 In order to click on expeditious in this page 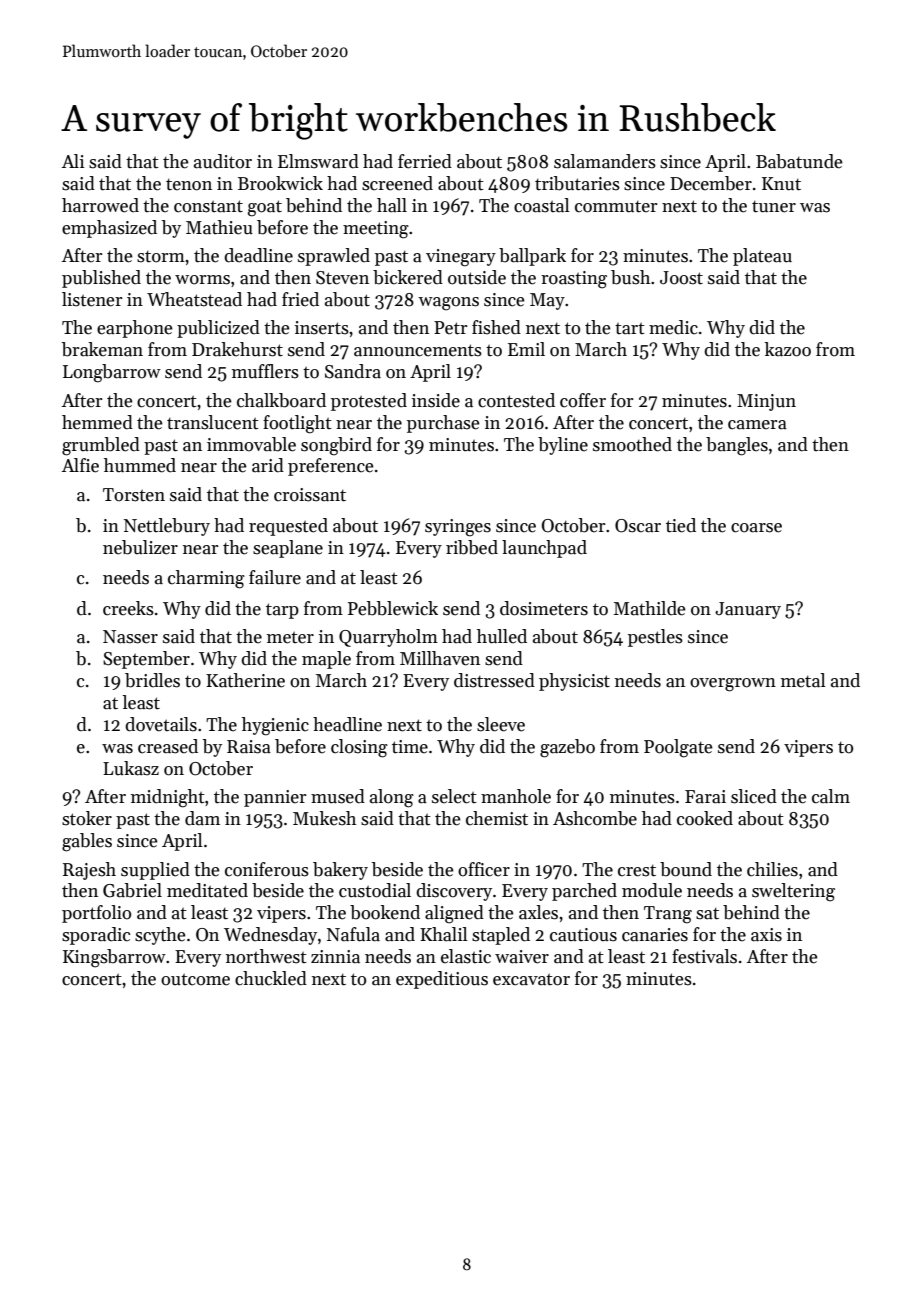, I will do `click(442, 980)`.
